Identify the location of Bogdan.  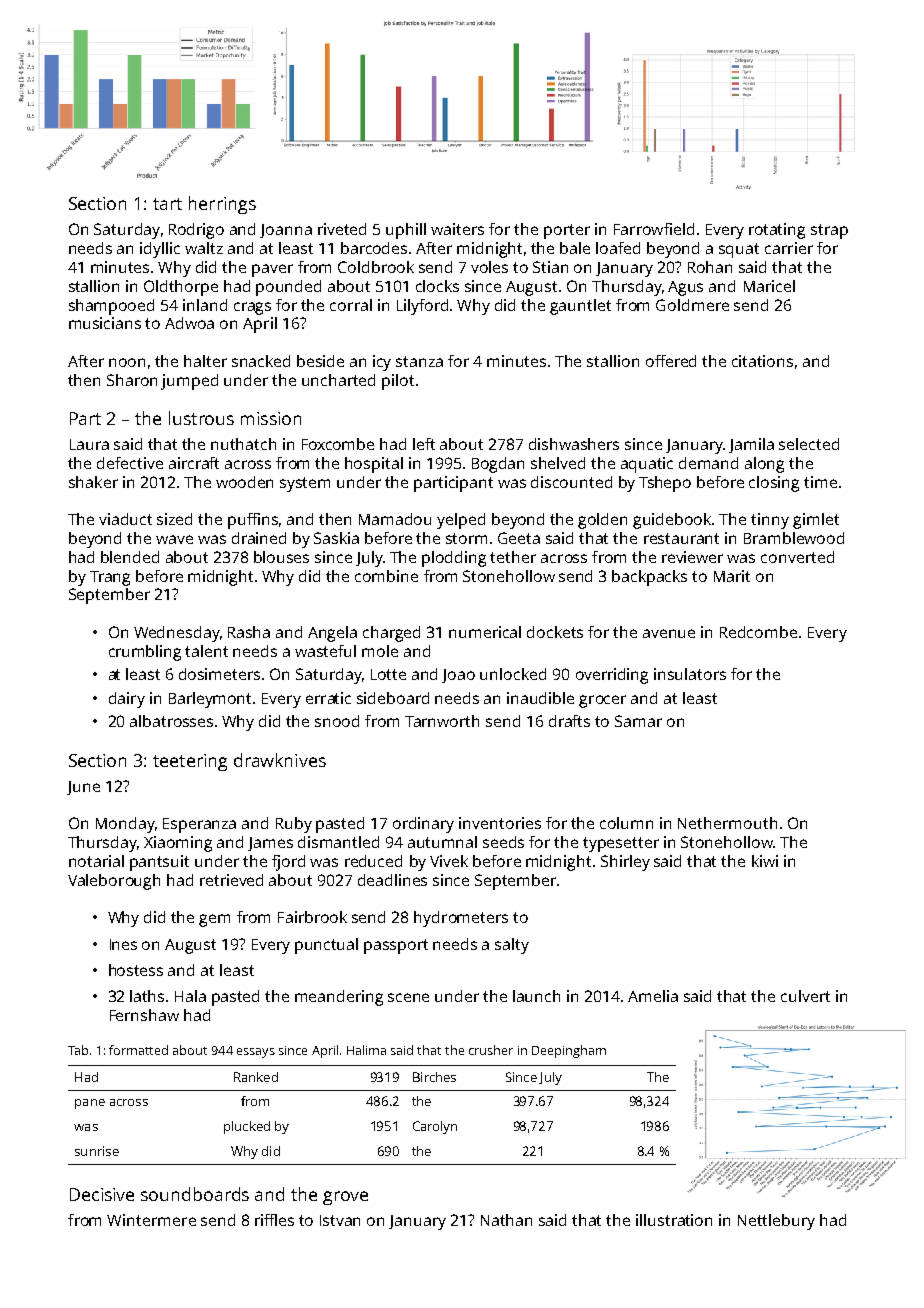
(498, 465).
